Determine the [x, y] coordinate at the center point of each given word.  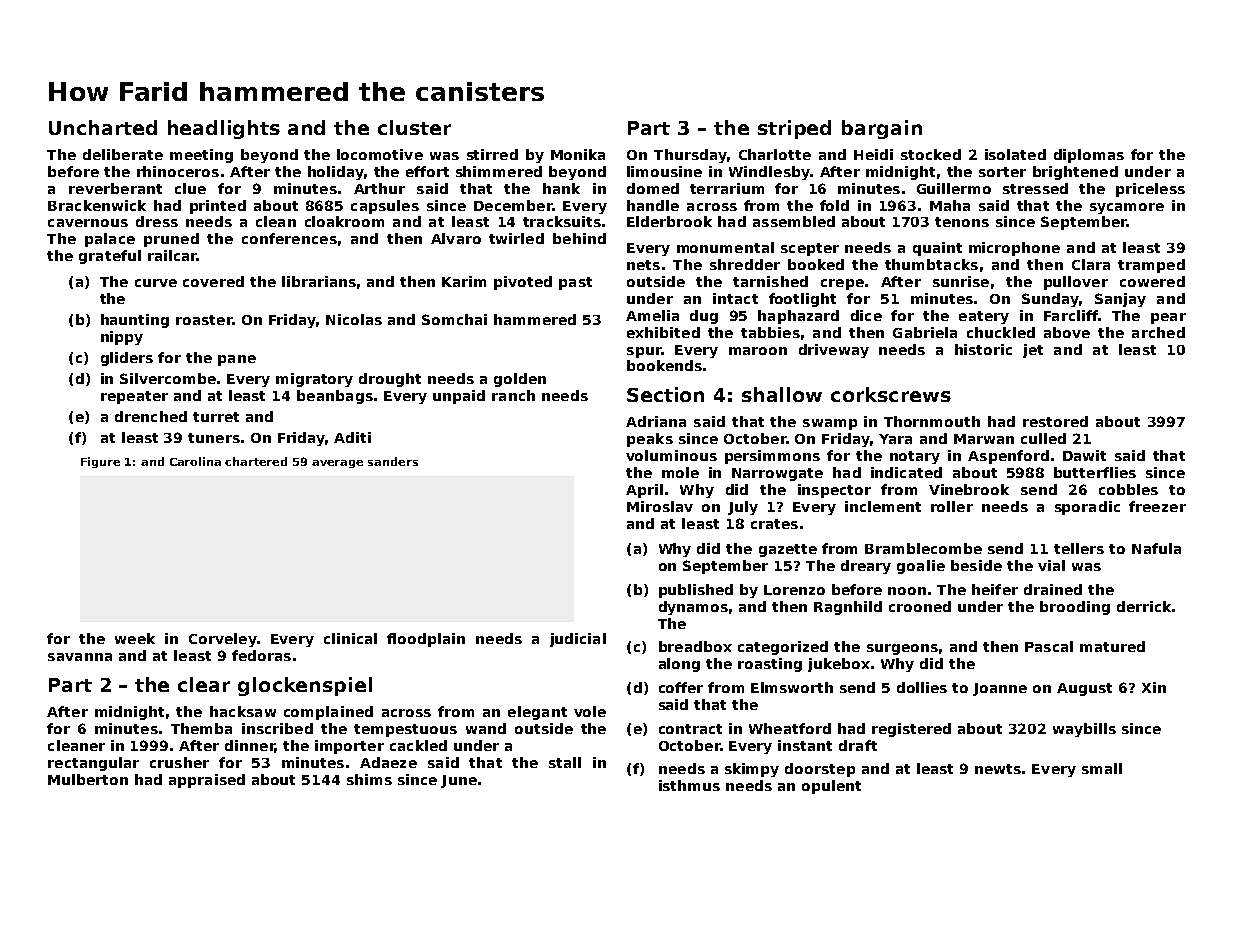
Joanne [1000, 689]
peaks [650, 440]
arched [1158, 332]
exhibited [663, 332]
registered [911, 730]
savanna [80, 657]
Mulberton [88, 779]
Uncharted [103, 127]
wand [486, 728]
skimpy [752, 770]
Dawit [1084, 455]
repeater [134, 397]
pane [237, 360]
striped [794, 129]
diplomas [1089, 156]
